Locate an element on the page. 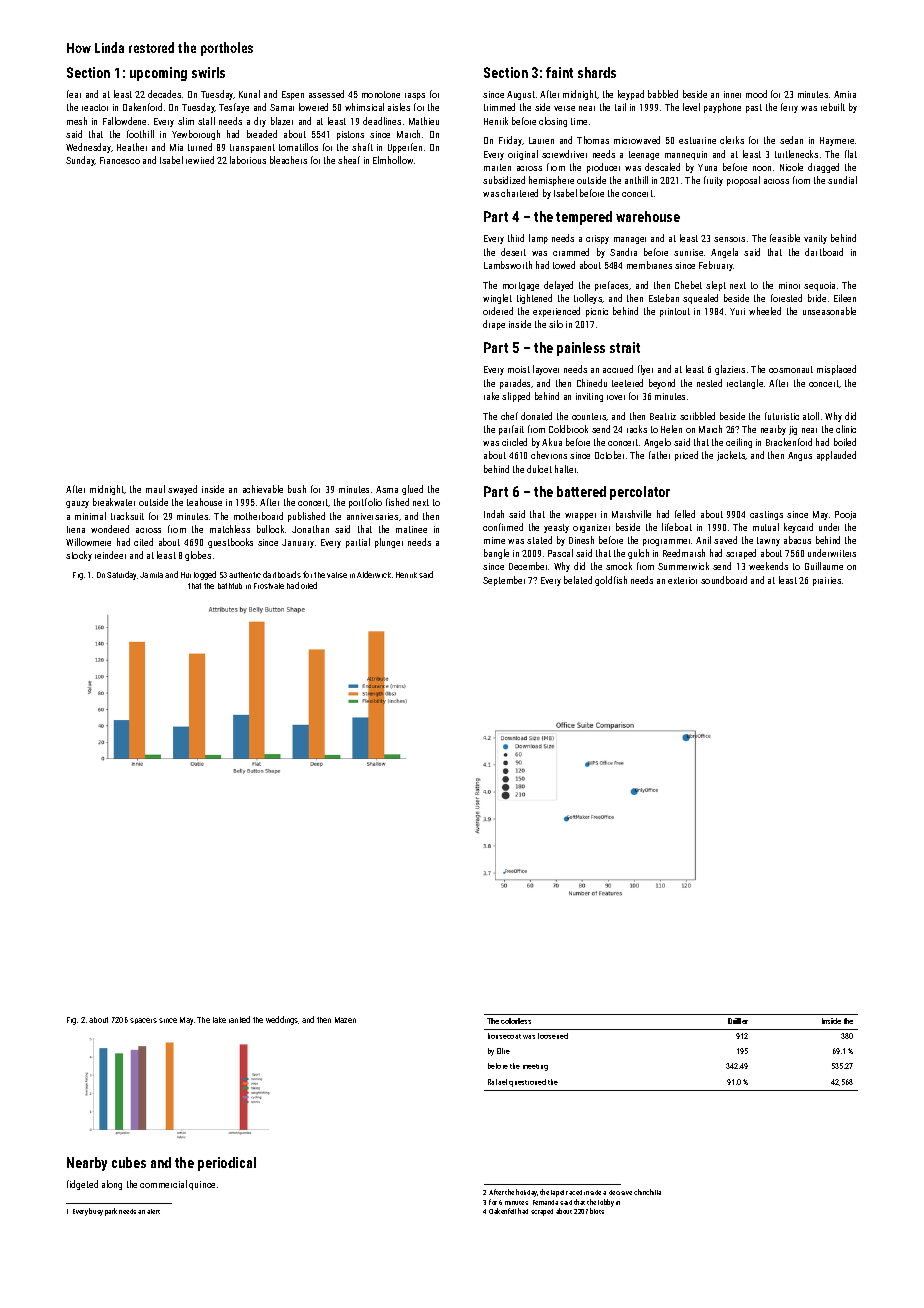  cited is located at coordinates (143, 542).
